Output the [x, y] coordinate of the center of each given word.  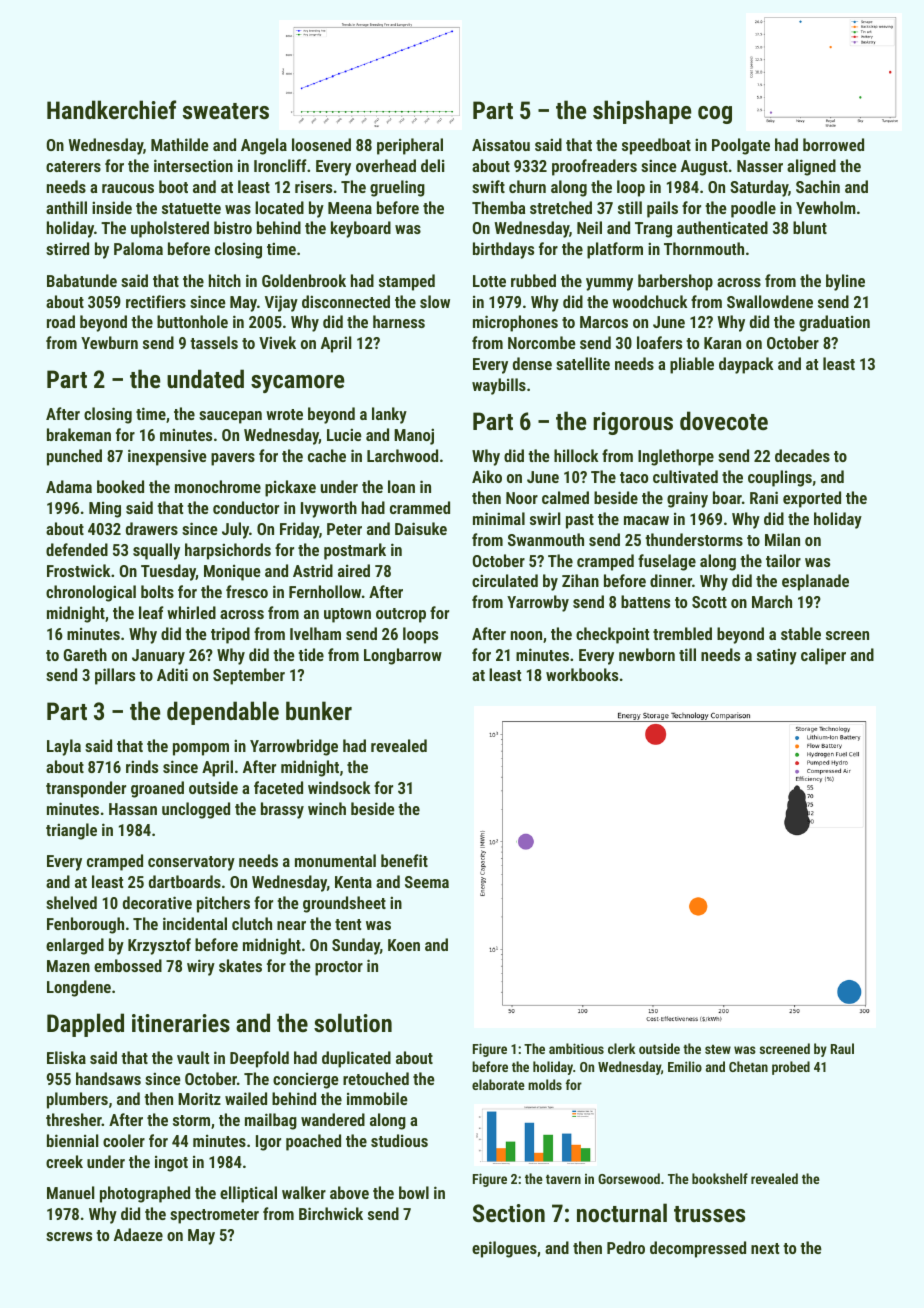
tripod [230, 635]
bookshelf [720, 1178]
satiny [777, 656]
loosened [321, 144]
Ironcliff [280, 165]
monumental [335, 860]
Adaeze [138, 1234]
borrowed [833, 144]
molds [545, 1084]
